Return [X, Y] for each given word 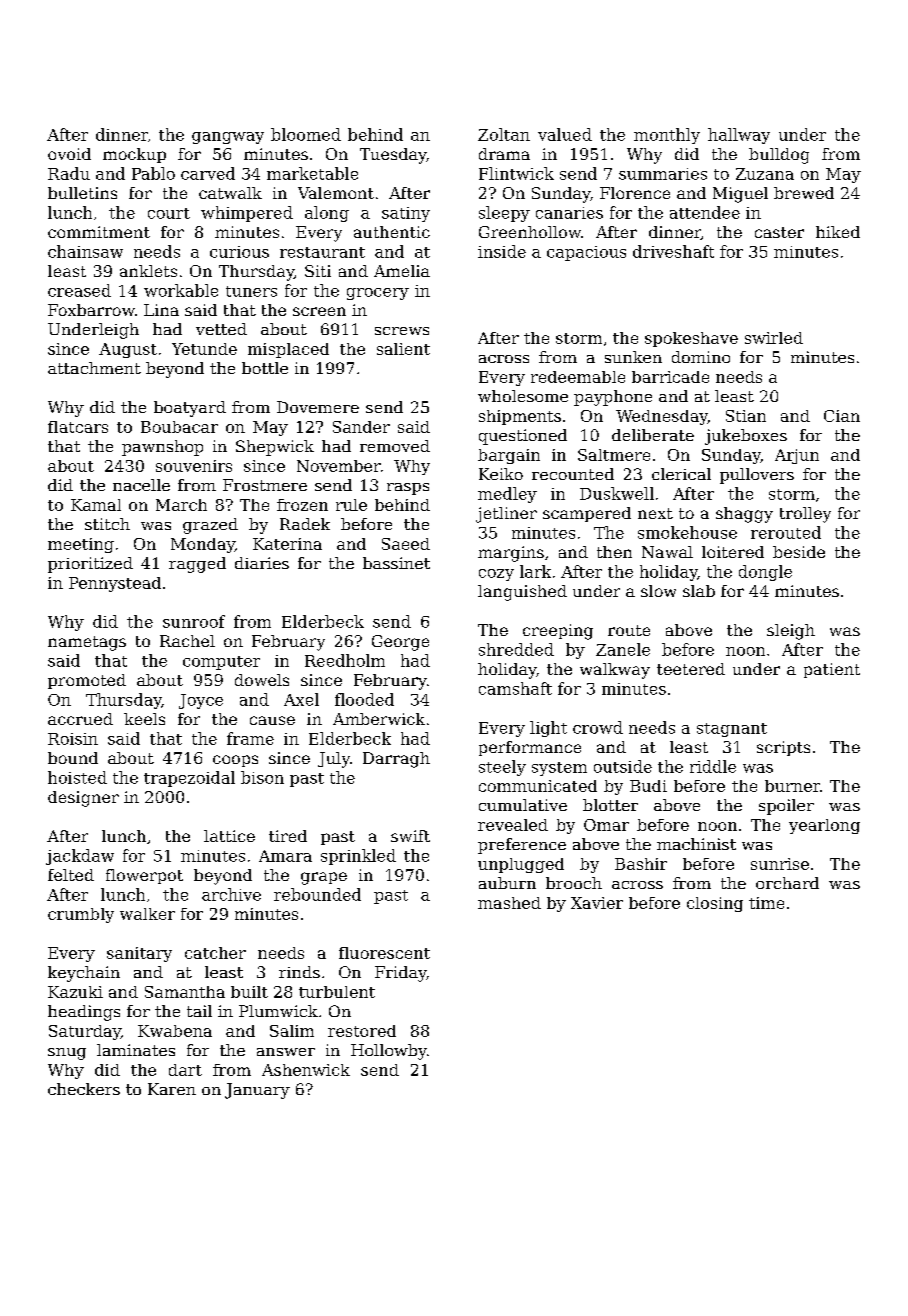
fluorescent [384, 953]
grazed [210, 526]
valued [565, 134]
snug [67, 1054]
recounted [573, 474]
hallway [739, 136]
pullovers [757, 476]
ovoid [69, 154]
